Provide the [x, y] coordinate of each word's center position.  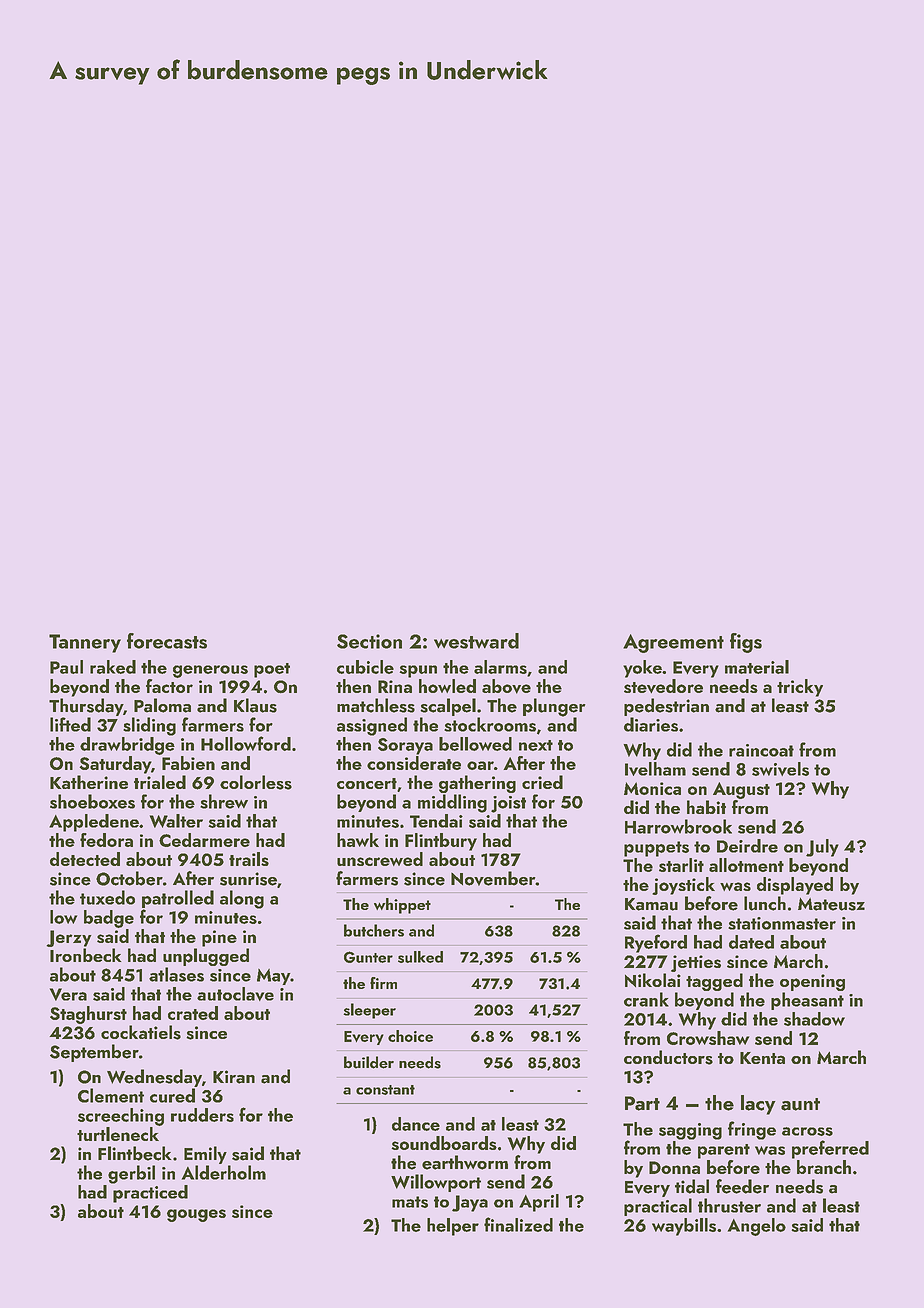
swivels [780, 769]
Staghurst [88, 1015]
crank [646, 999]
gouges [196, 1215]
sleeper [369, 1011]
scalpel [448, 707]
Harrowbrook [678, 826]
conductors [668, 1057]
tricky [800, 688]
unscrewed [380, 859]
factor [169, 686]
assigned [372, 726]
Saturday [115, 765]
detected [85, 859]
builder [369, 1062]
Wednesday [154, 1078]
